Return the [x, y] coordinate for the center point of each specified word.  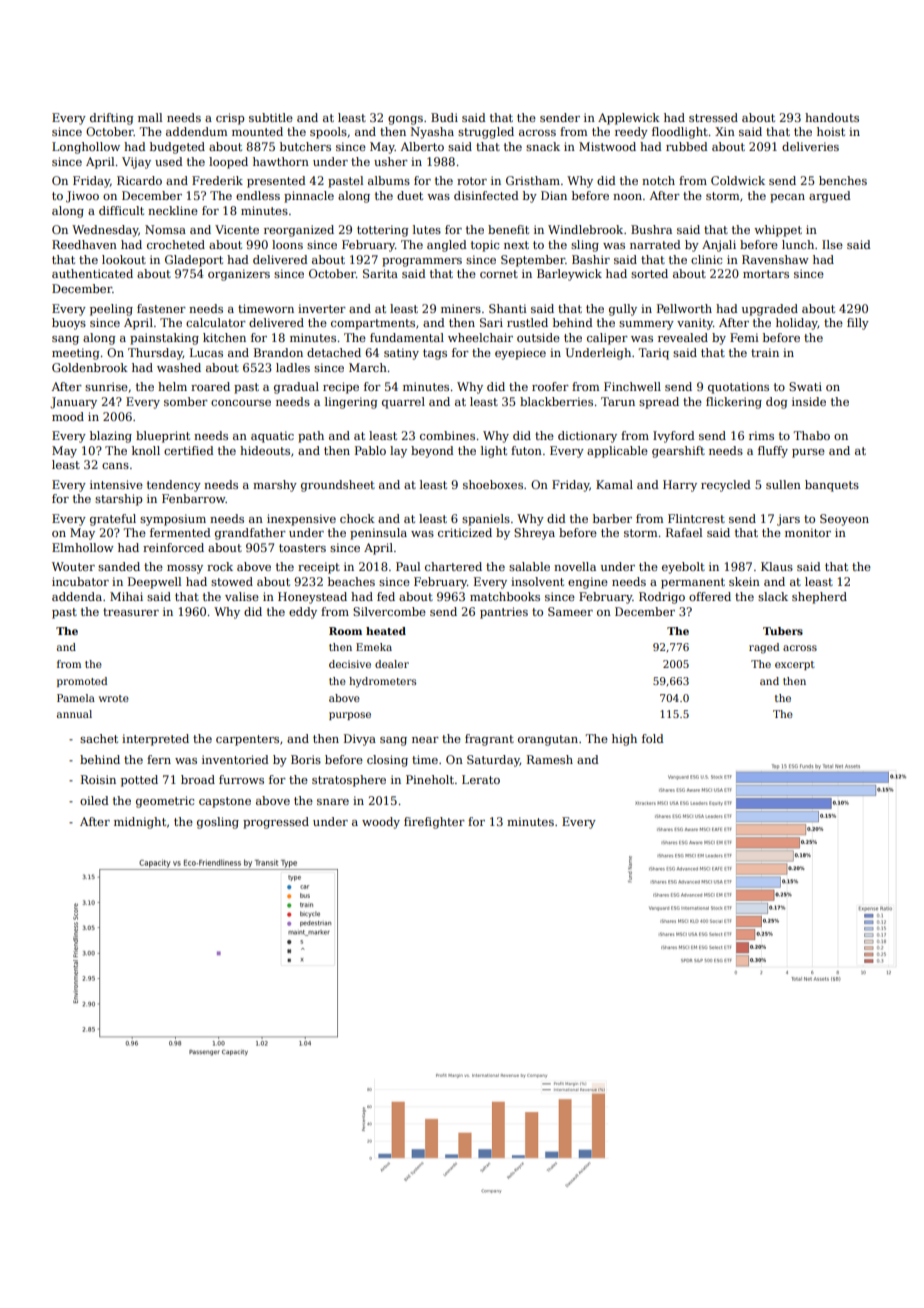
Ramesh [550, 759]
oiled [94, 800]
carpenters [247, 740]
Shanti [508, 308]
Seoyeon [844, 520]
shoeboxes [493, 484]
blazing [111, 437]
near [425, 740]
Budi [444, 117]
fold [653, 738]
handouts [832, 117]
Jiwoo [82, 197]
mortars [766, 274]
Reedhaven [84, 244]
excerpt [795, 665]
